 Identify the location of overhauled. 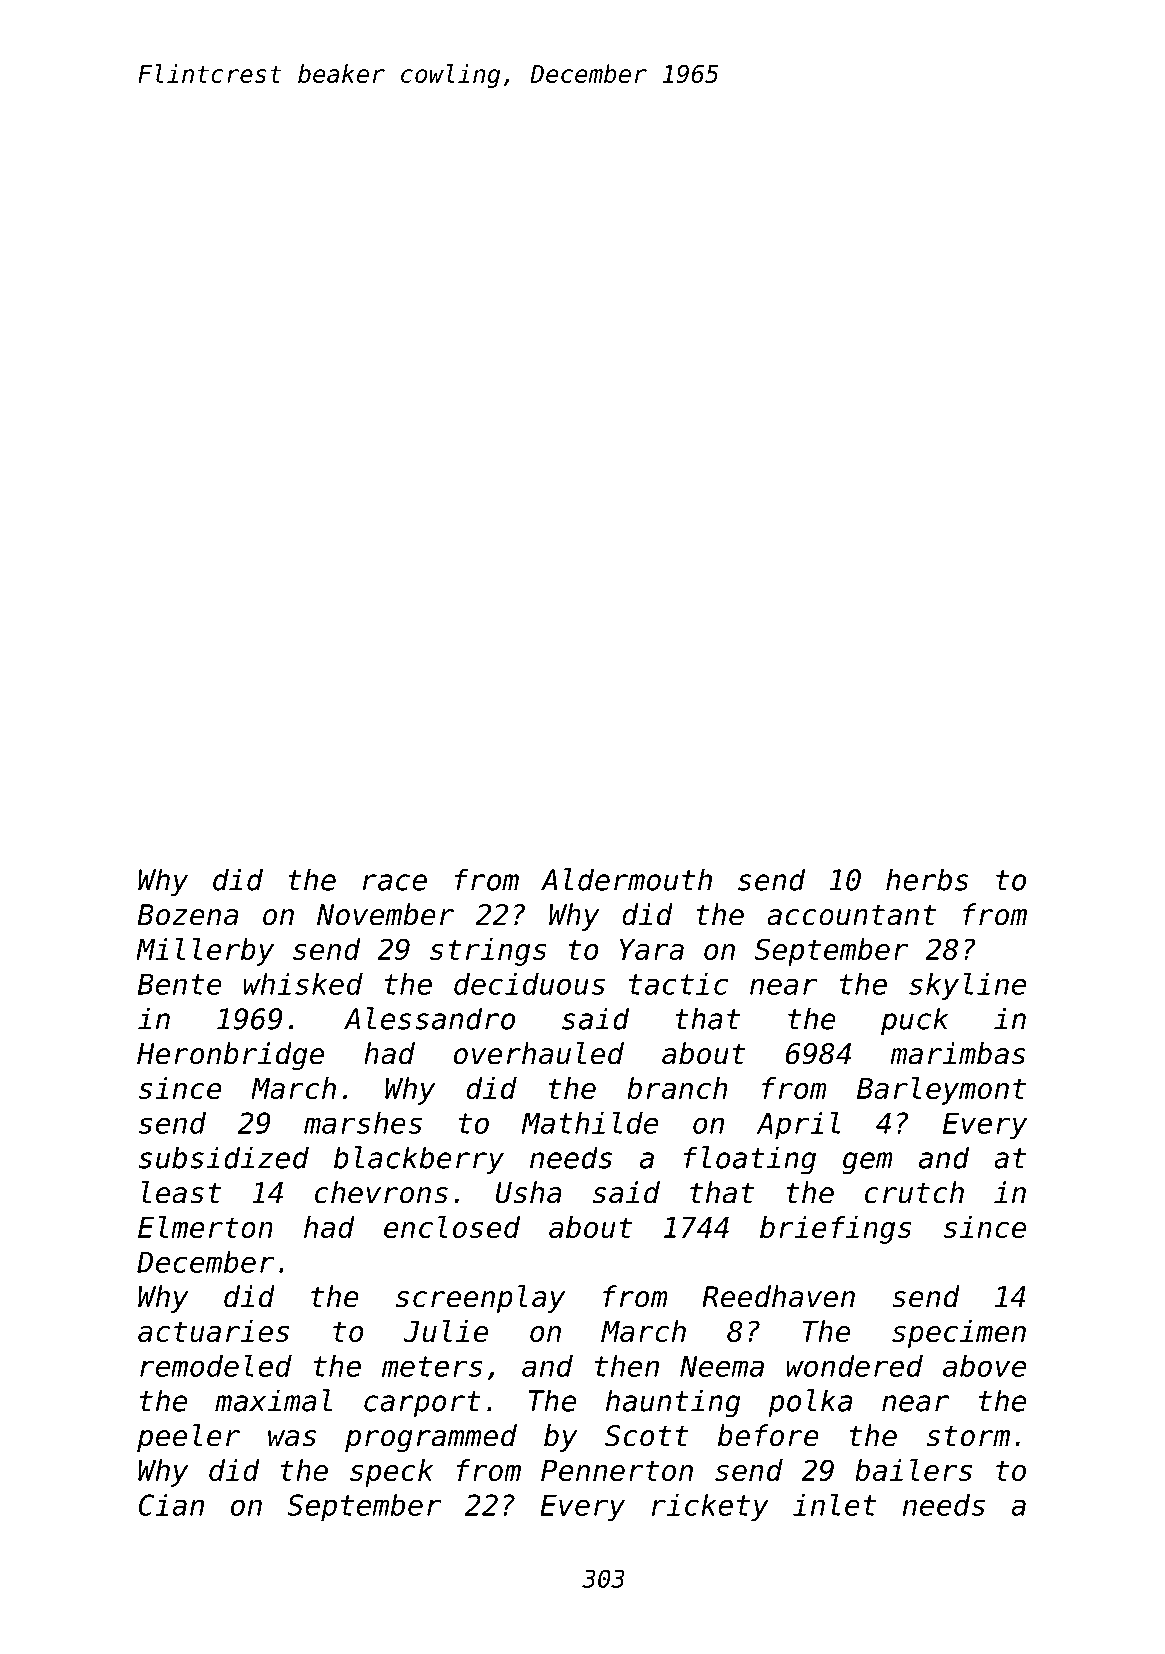
(539, 1053).
